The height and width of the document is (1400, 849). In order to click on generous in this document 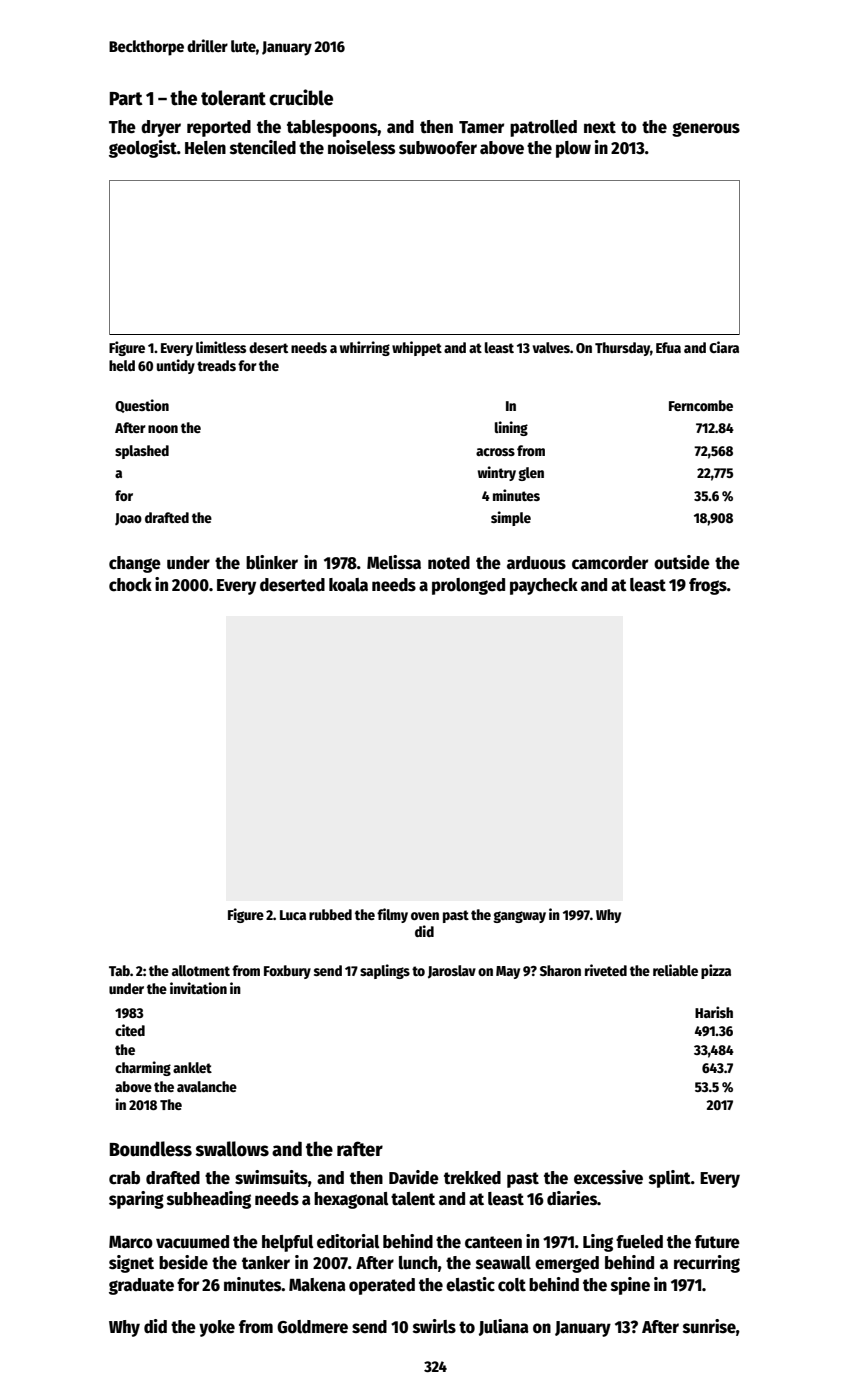, I will do `click(706, 129)`.
